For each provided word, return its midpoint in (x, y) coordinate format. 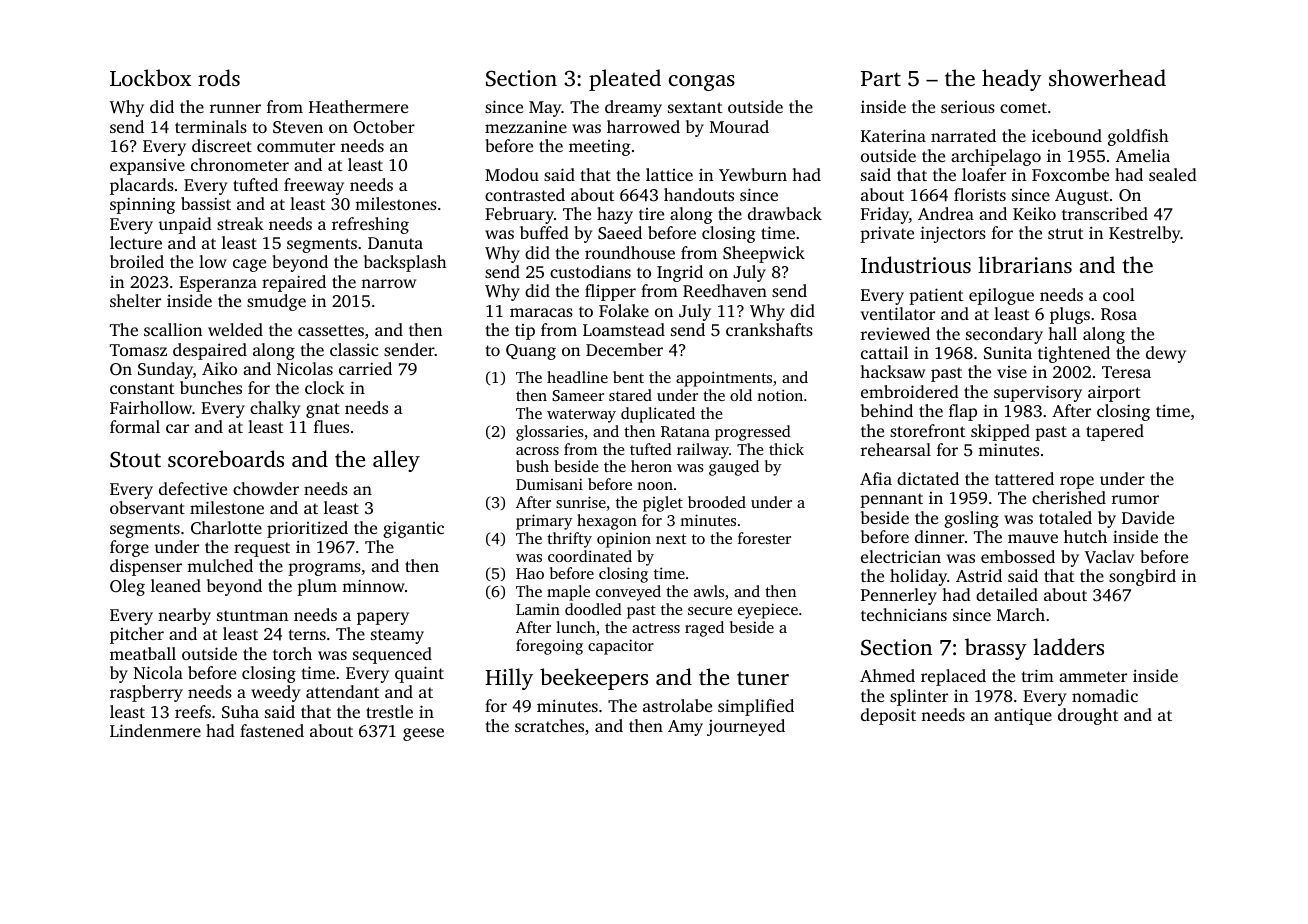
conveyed (628, 593)
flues (331, 426)
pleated (625, 80)
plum (317, 587)
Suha (240, 711)
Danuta (395, 243)
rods (219, 77)
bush (532, 466)
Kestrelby (1145, 234)
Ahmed (887, 675)
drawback (785, 213)
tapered (1115, 432)
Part (881, 78)
